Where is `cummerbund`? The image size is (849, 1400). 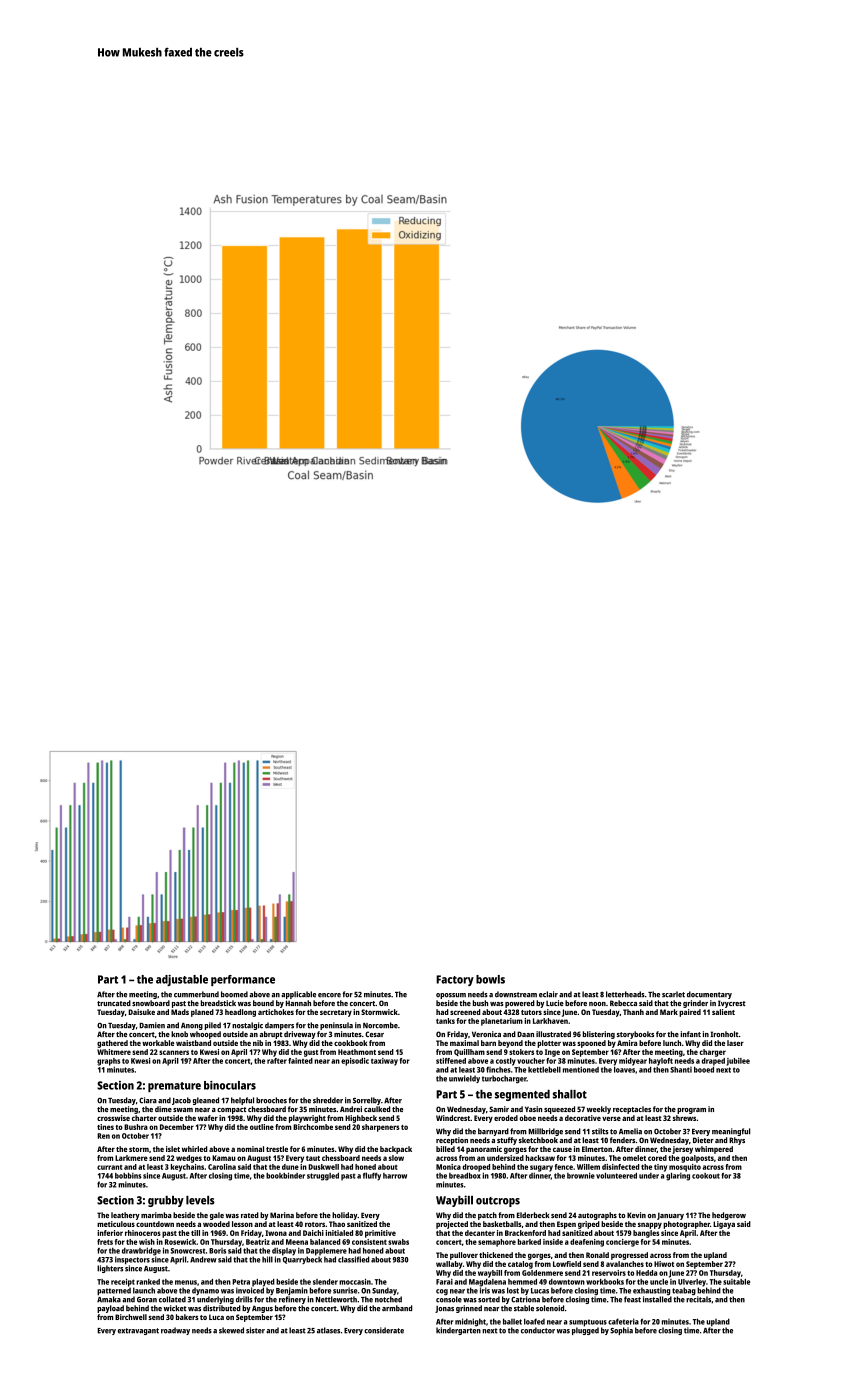 cummerbund is located at coordinates (196, 994).
